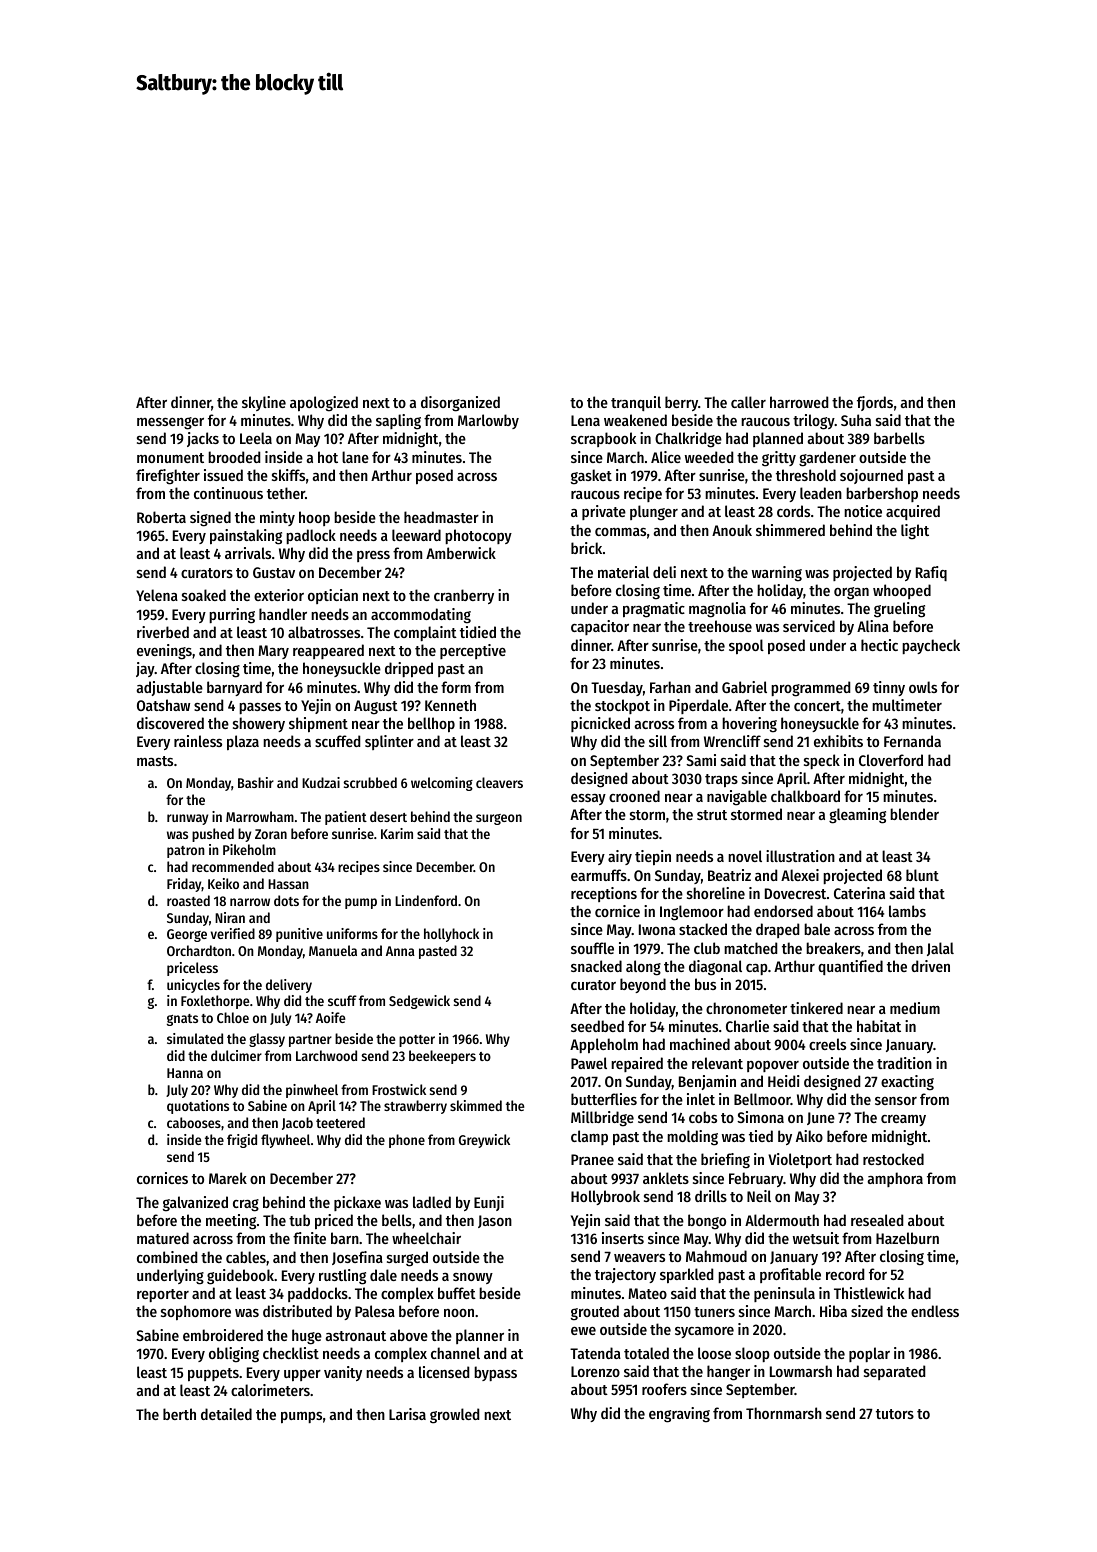 Image resolution: width=1097 pixels, height=1552 pixels. Describe the element at coordinates (231, 1222) in the screenshot. I see `meeting` at that location.
